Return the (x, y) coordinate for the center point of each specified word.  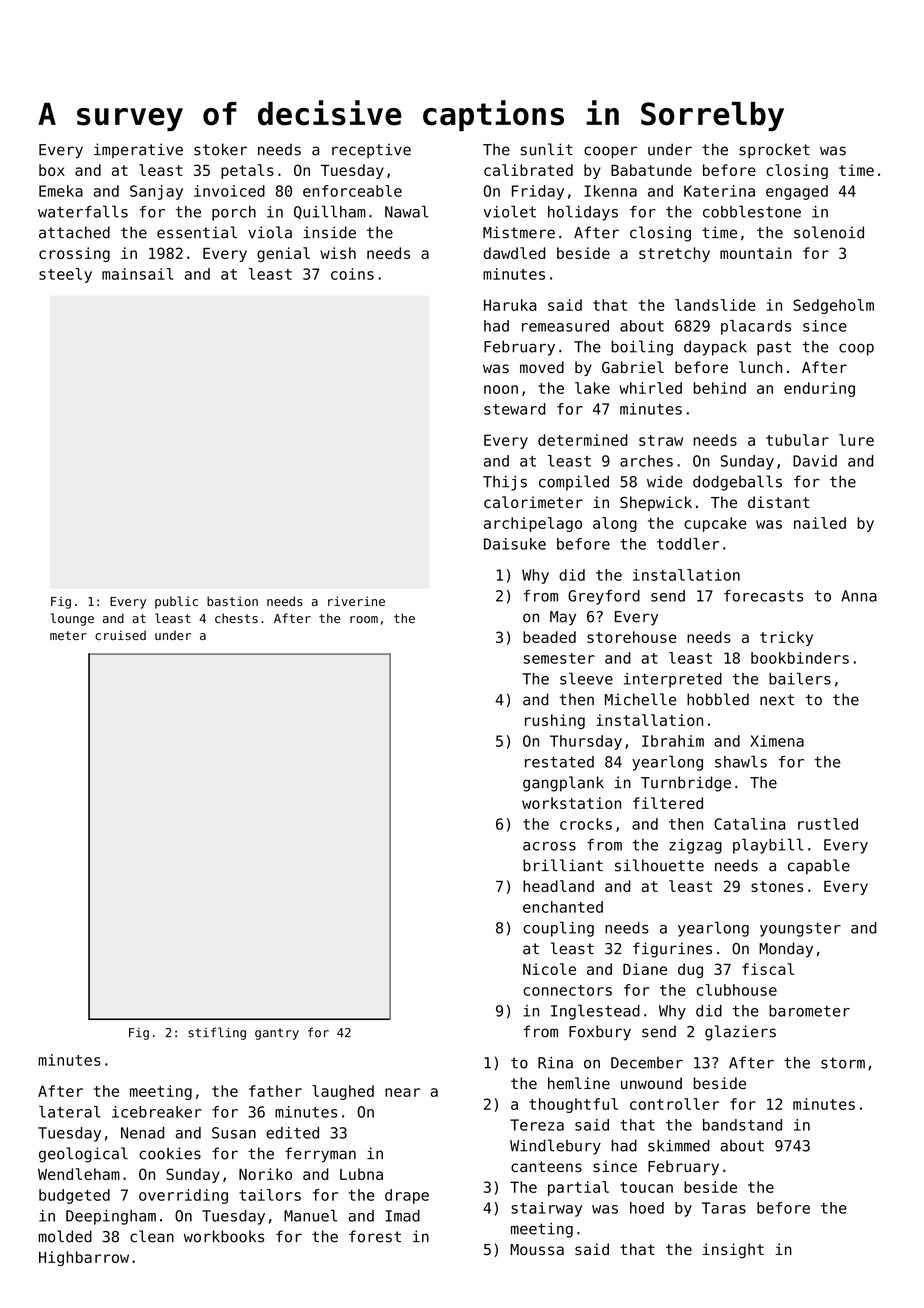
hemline (579, 1083)
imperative (138, 150)
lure (856, 440)
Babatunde (651, 170)
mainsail (137, 274)
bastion (232, 601)
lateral (70, 1112)
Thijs (505, 483)
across (549, 846)
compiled (574, 483)
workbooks (224, 1236)
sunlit (547, 149)
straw (661, 440)
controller (674, 1104)
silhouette (659, 865)
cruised (120, 635)
